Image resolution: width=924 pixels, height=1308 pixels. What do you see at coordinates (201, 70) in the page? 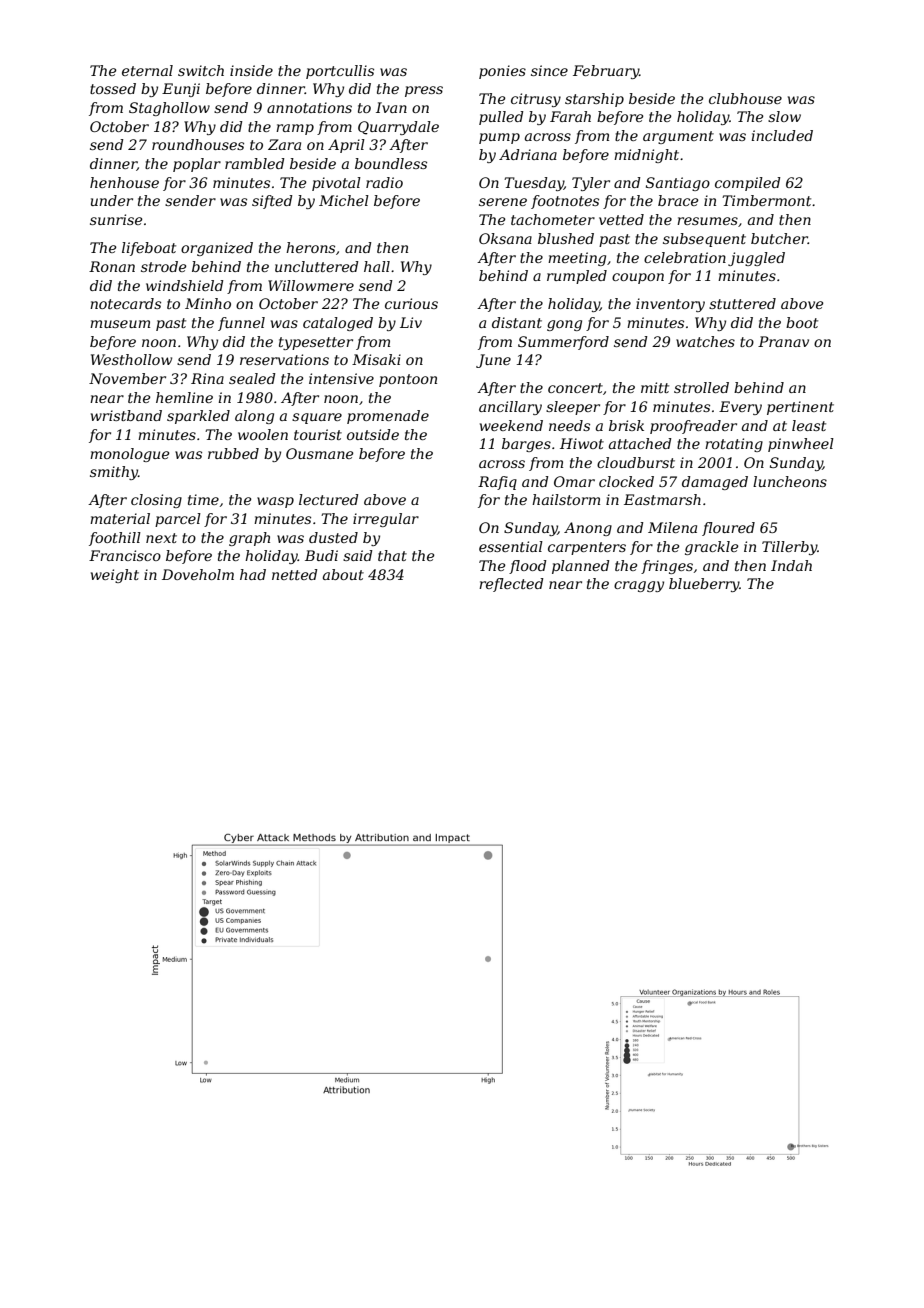
I see `switch` at bounding box center [201, 70].
